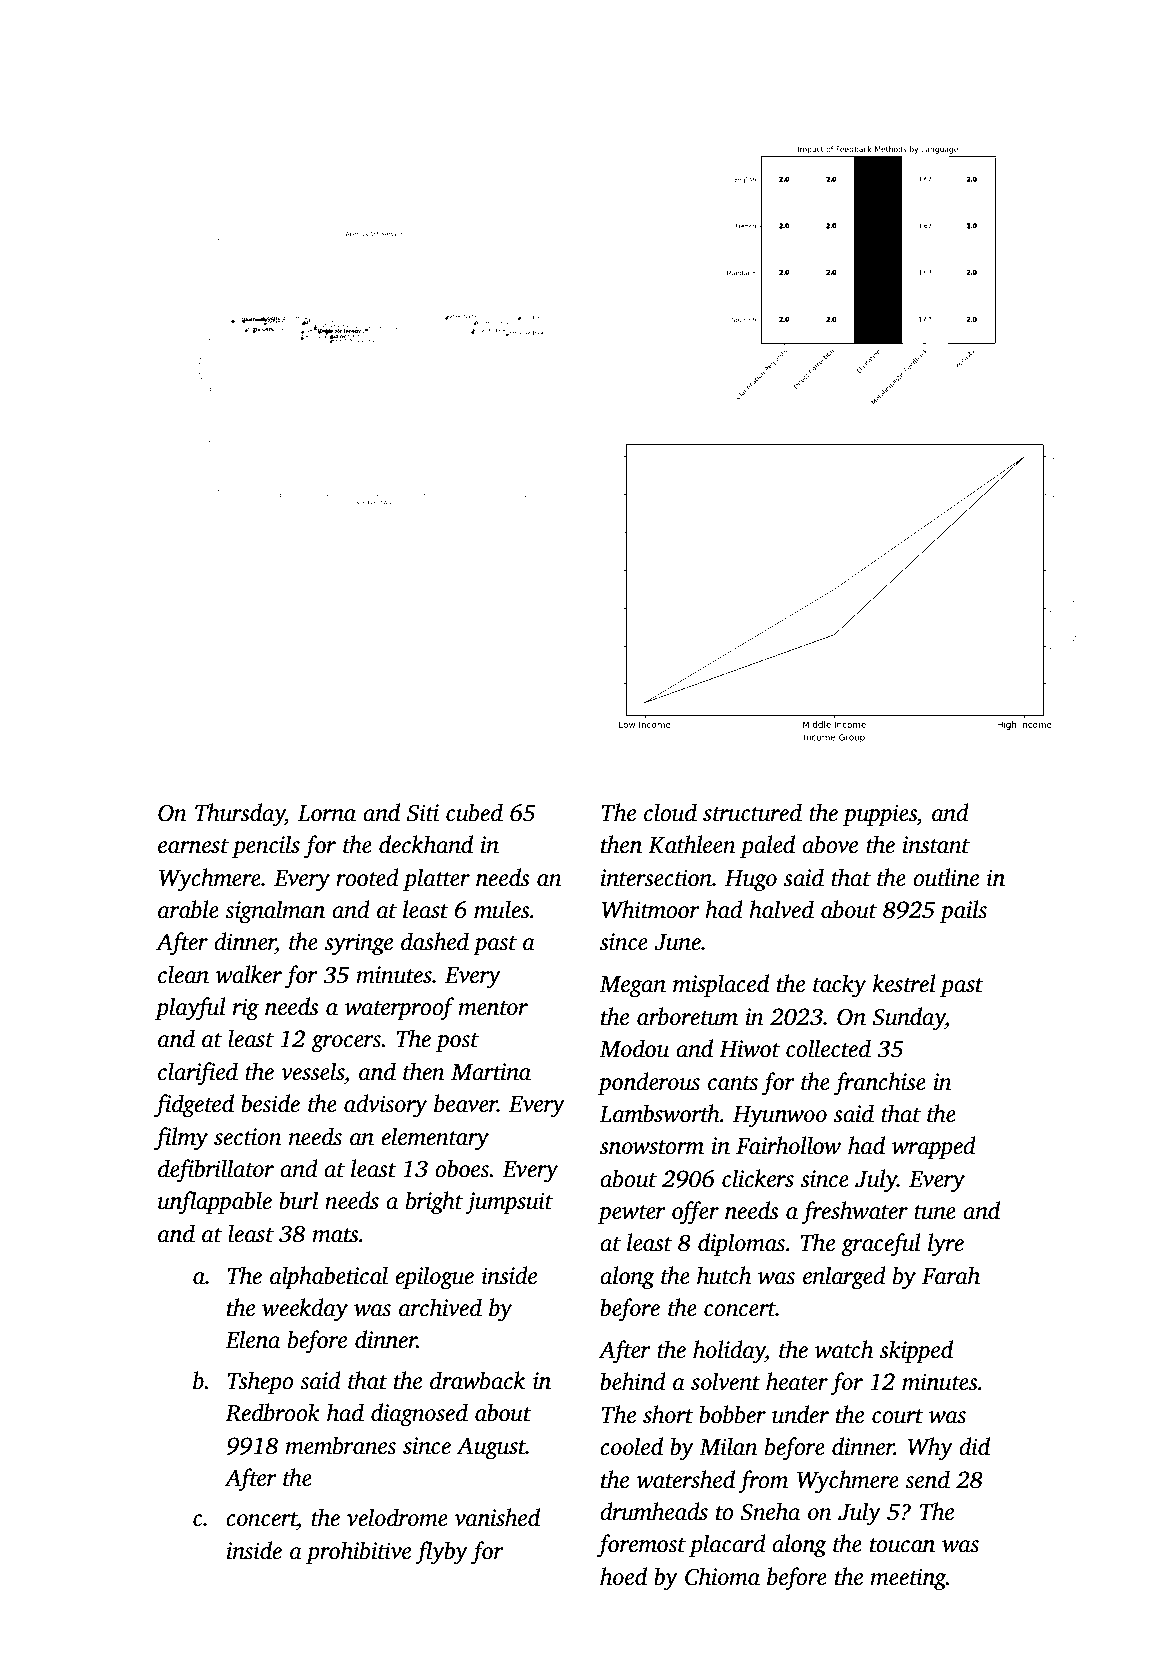 Image resolution: width=1165 pixels, height=1654 pixels. Describe the element at coordinates (927, 1479) in the image. I see `send` at that location.
